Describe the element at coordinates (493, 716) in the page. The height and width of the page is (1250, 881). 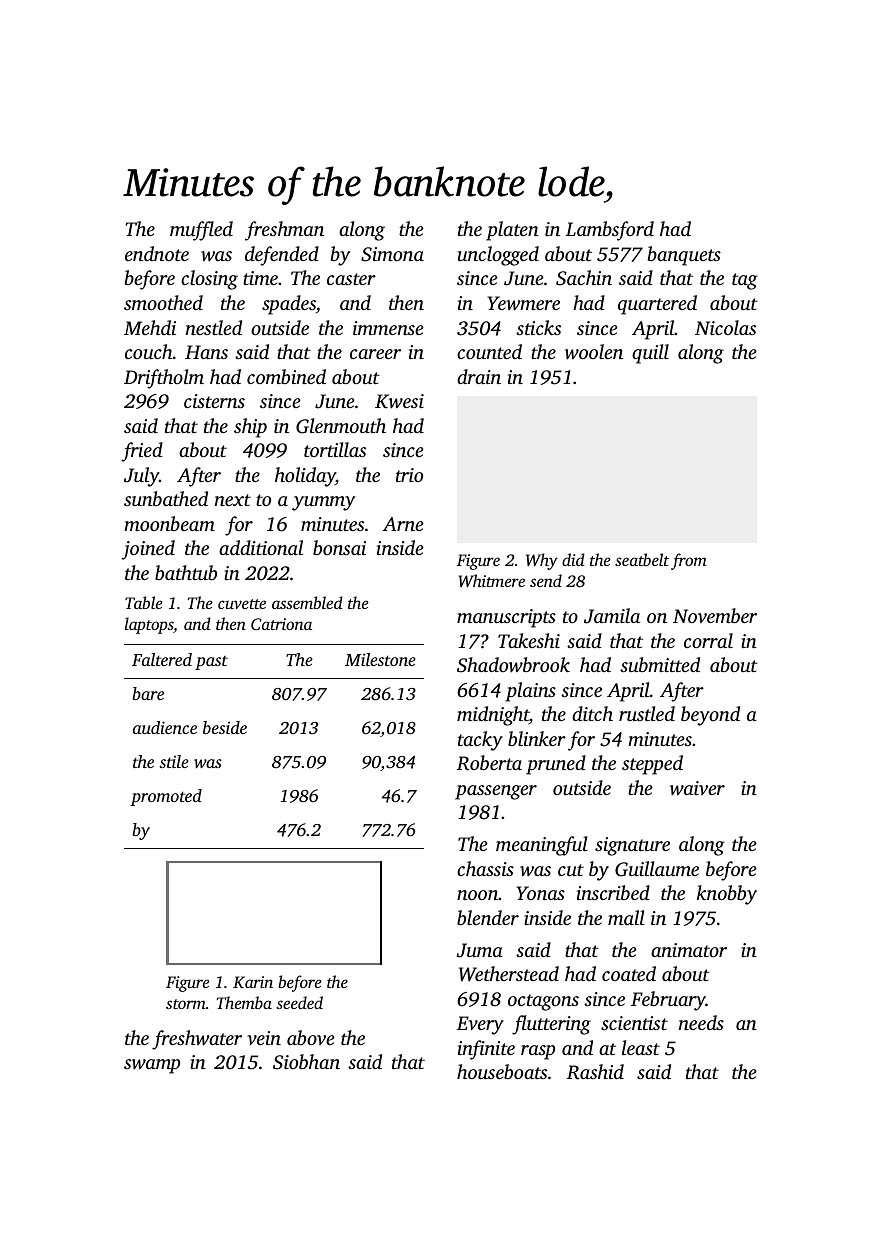
I see `midnight` at that location.
